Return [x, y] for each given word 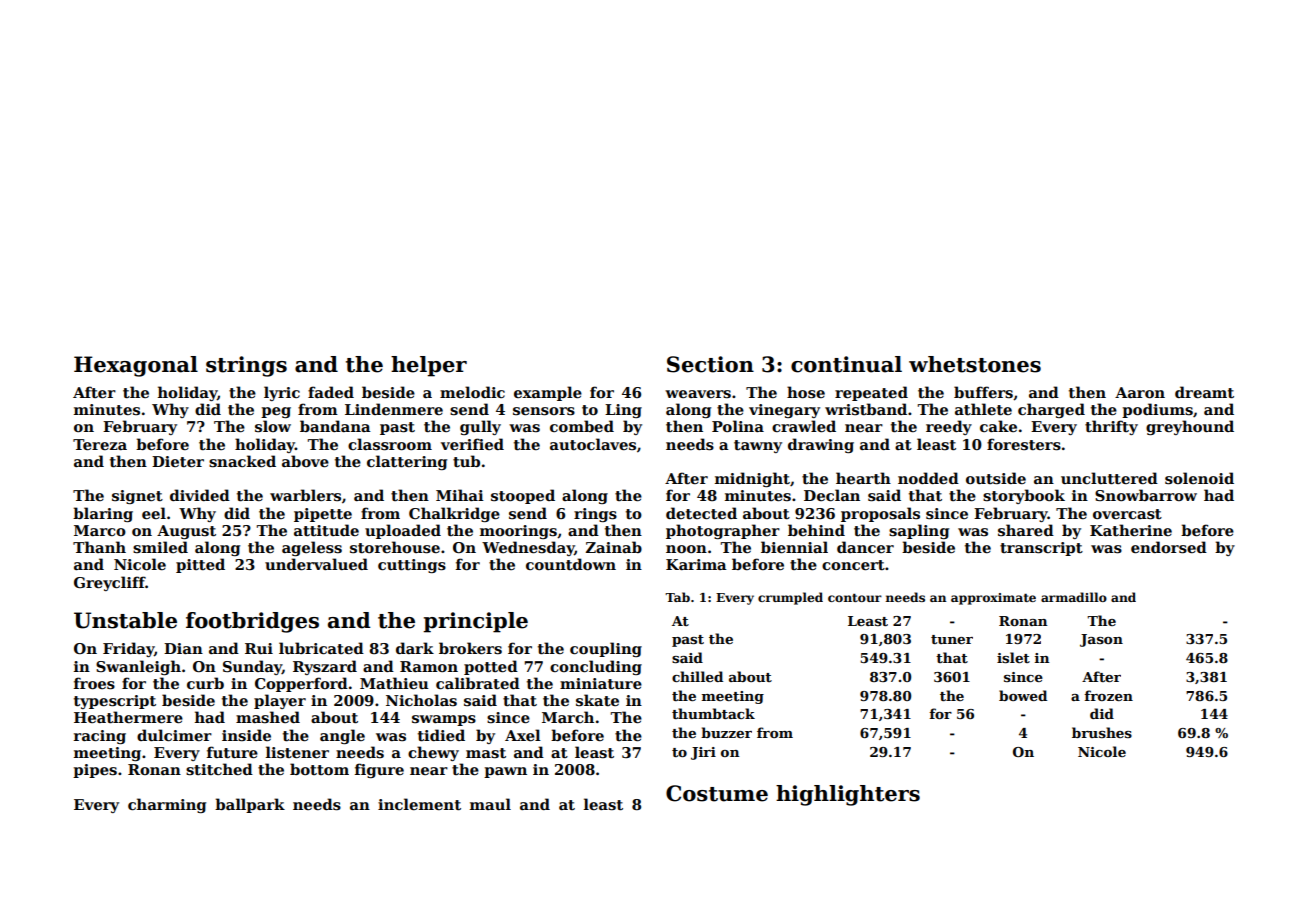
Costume [717, 793]
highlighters [848, 795]
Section [710, 364]
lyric [282, 393]
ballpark [250, 805]
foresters [1024, 444]
